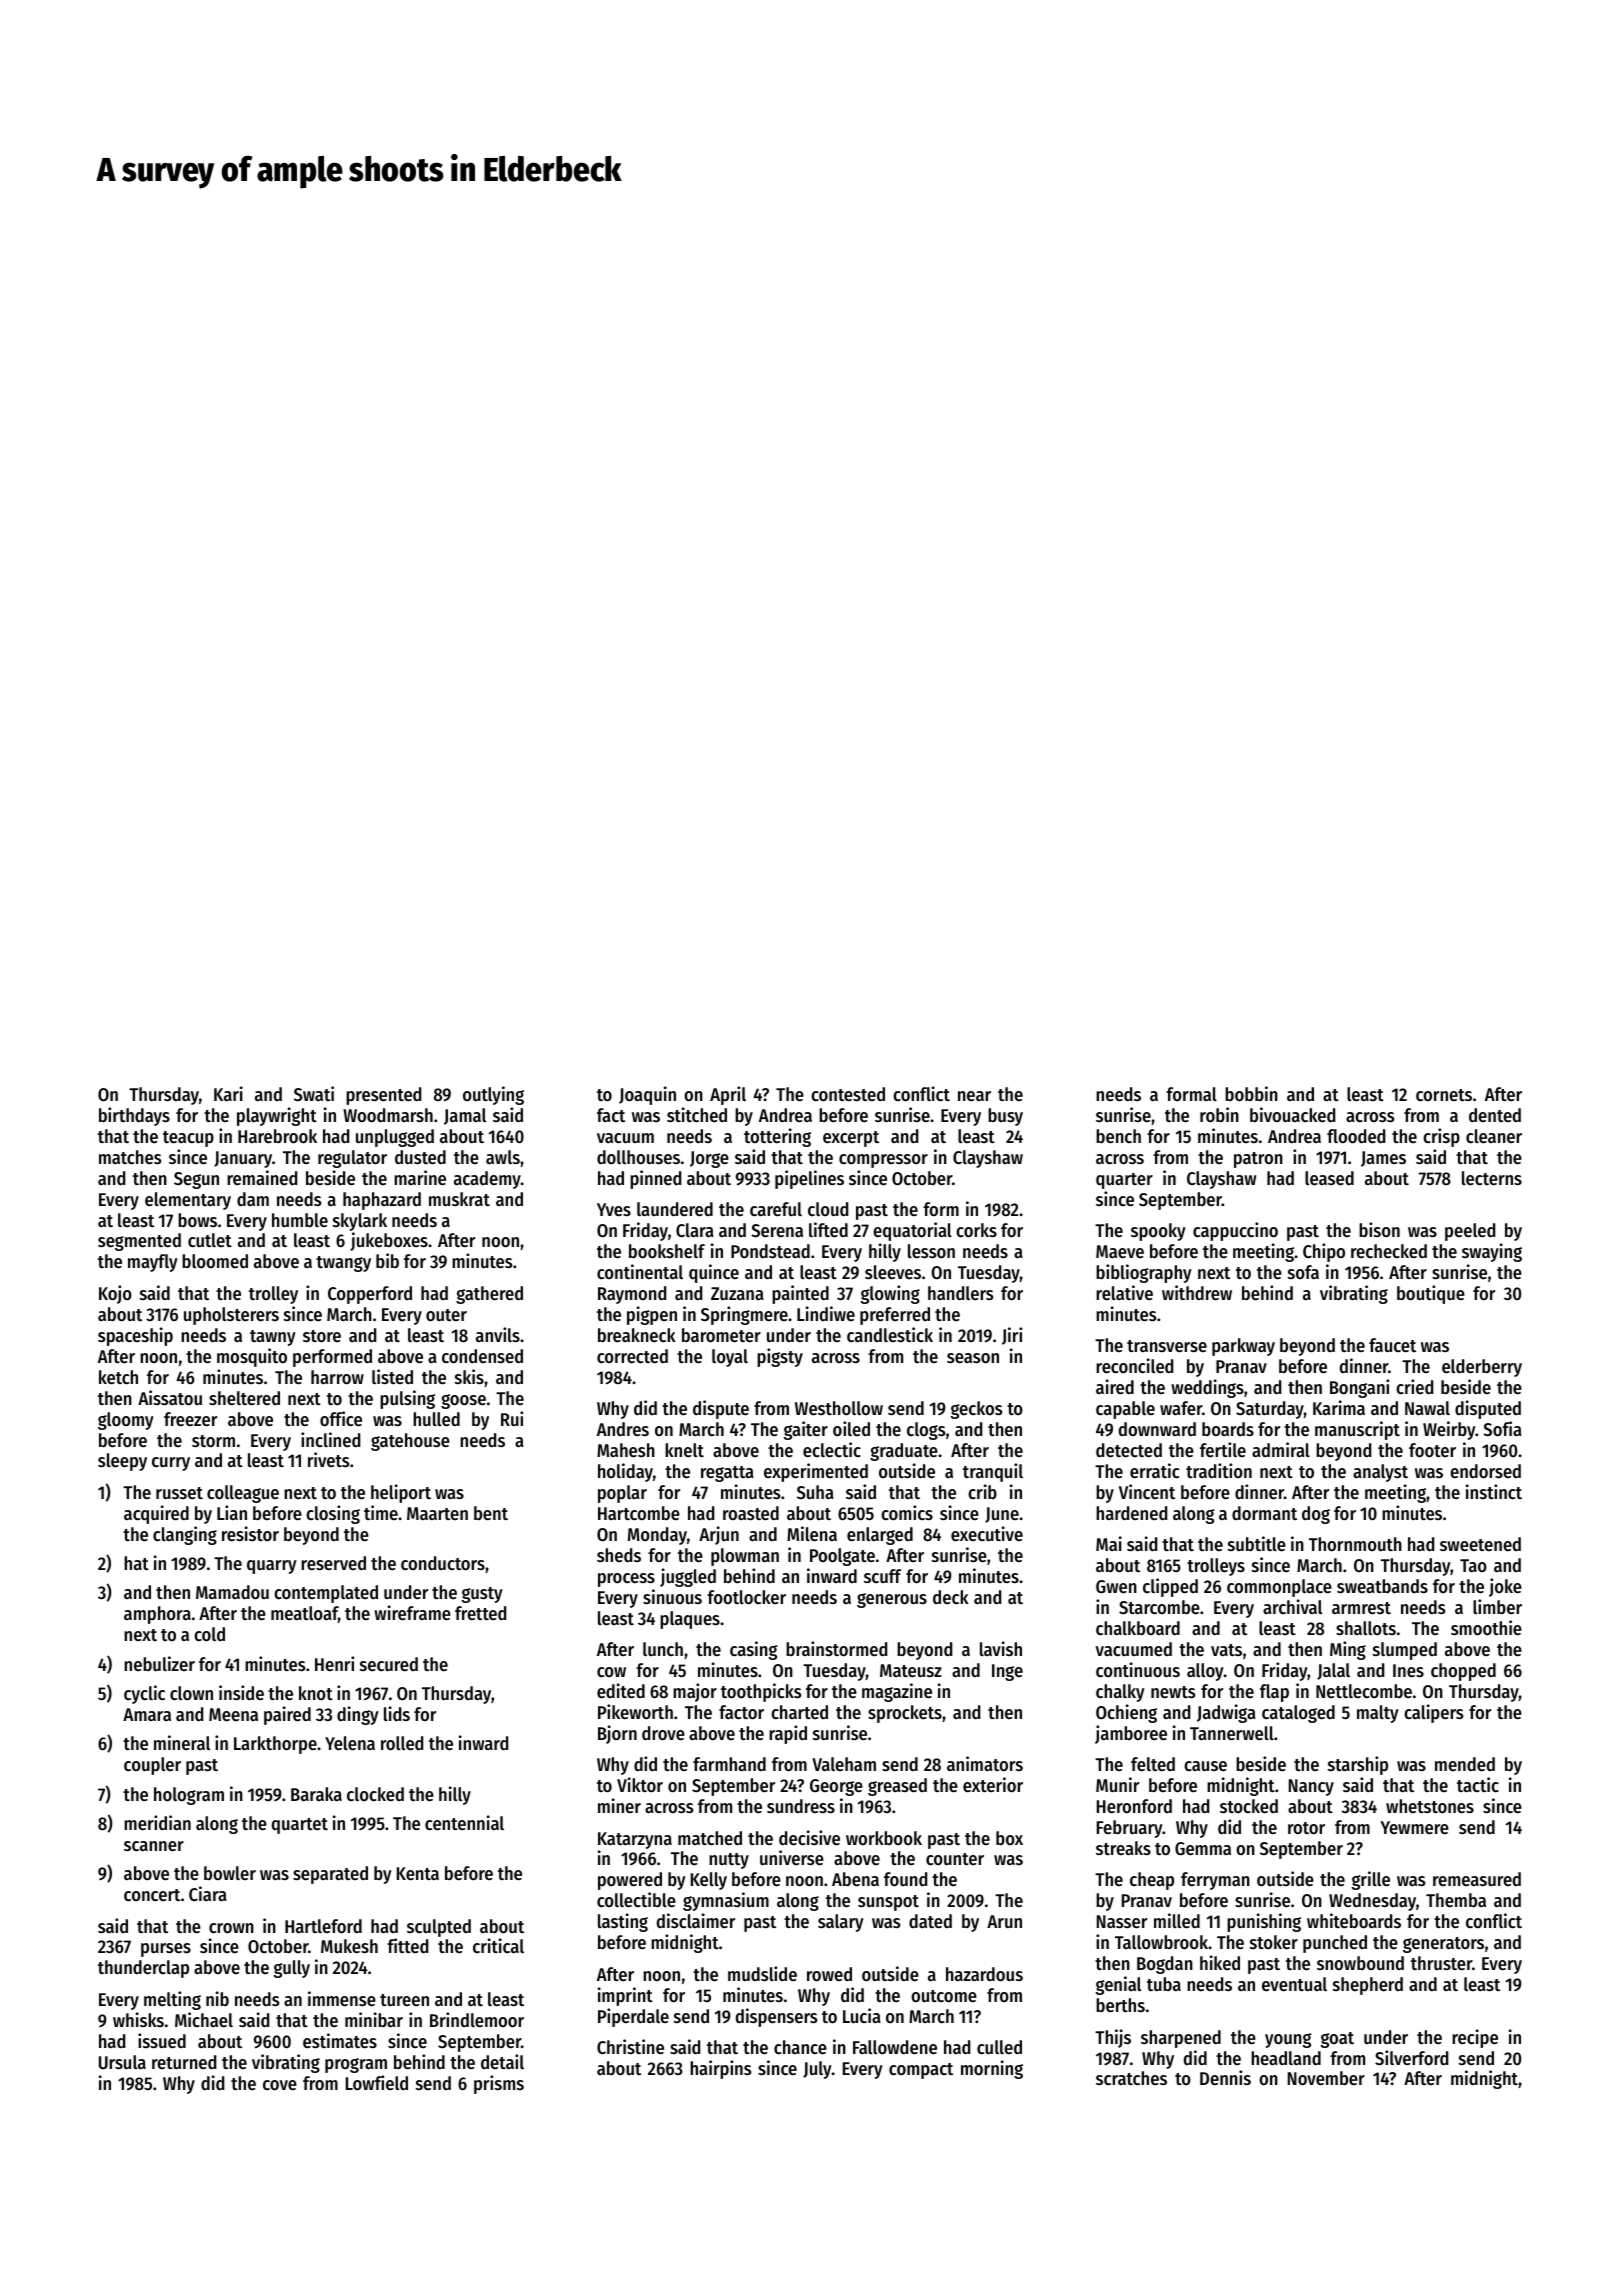  What do you see at coordinates (721, 1335) in the page?
I see `barometer` at bounding box center [721, 1335].
